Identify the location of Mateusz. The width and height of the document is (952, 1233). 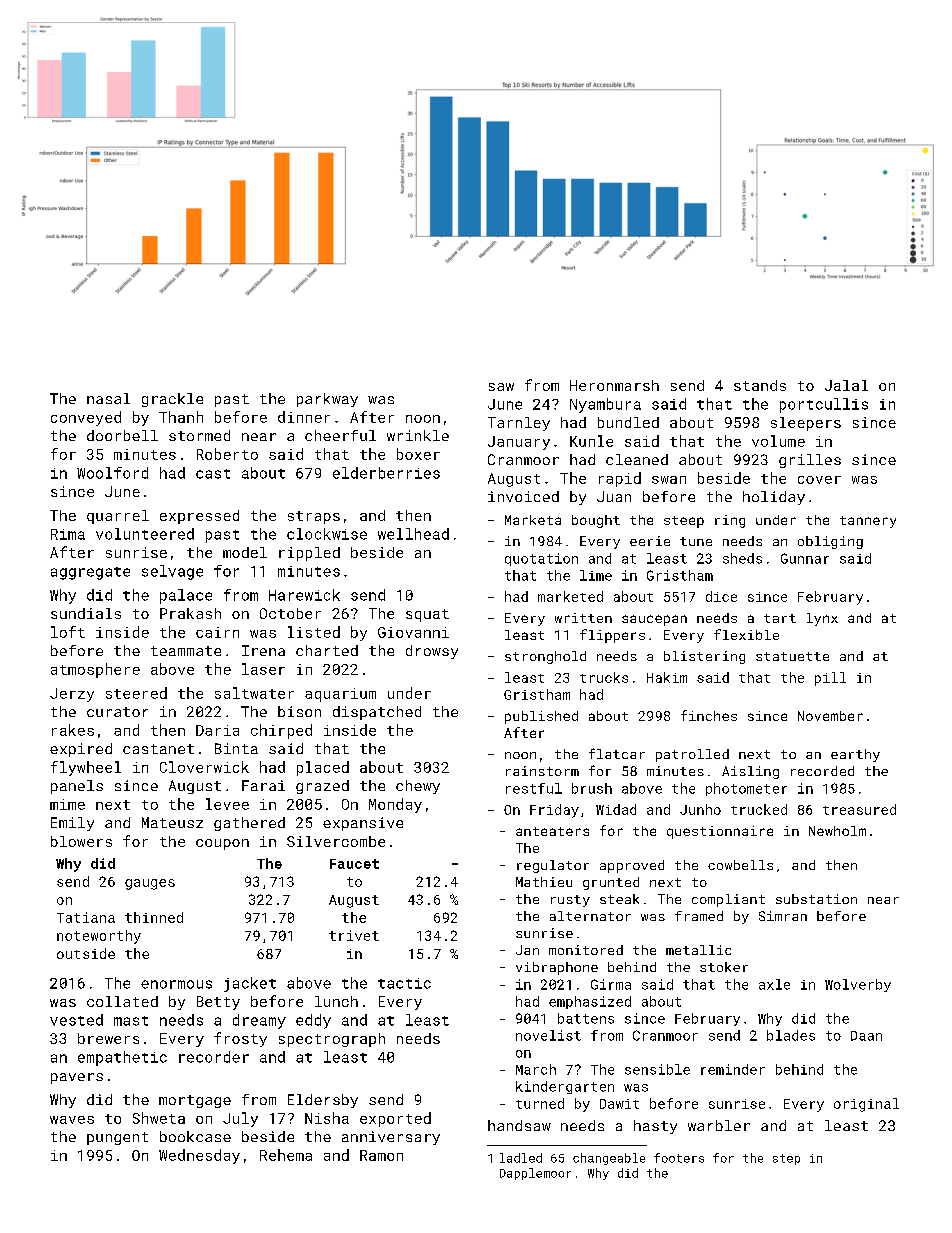
(172, 822).
